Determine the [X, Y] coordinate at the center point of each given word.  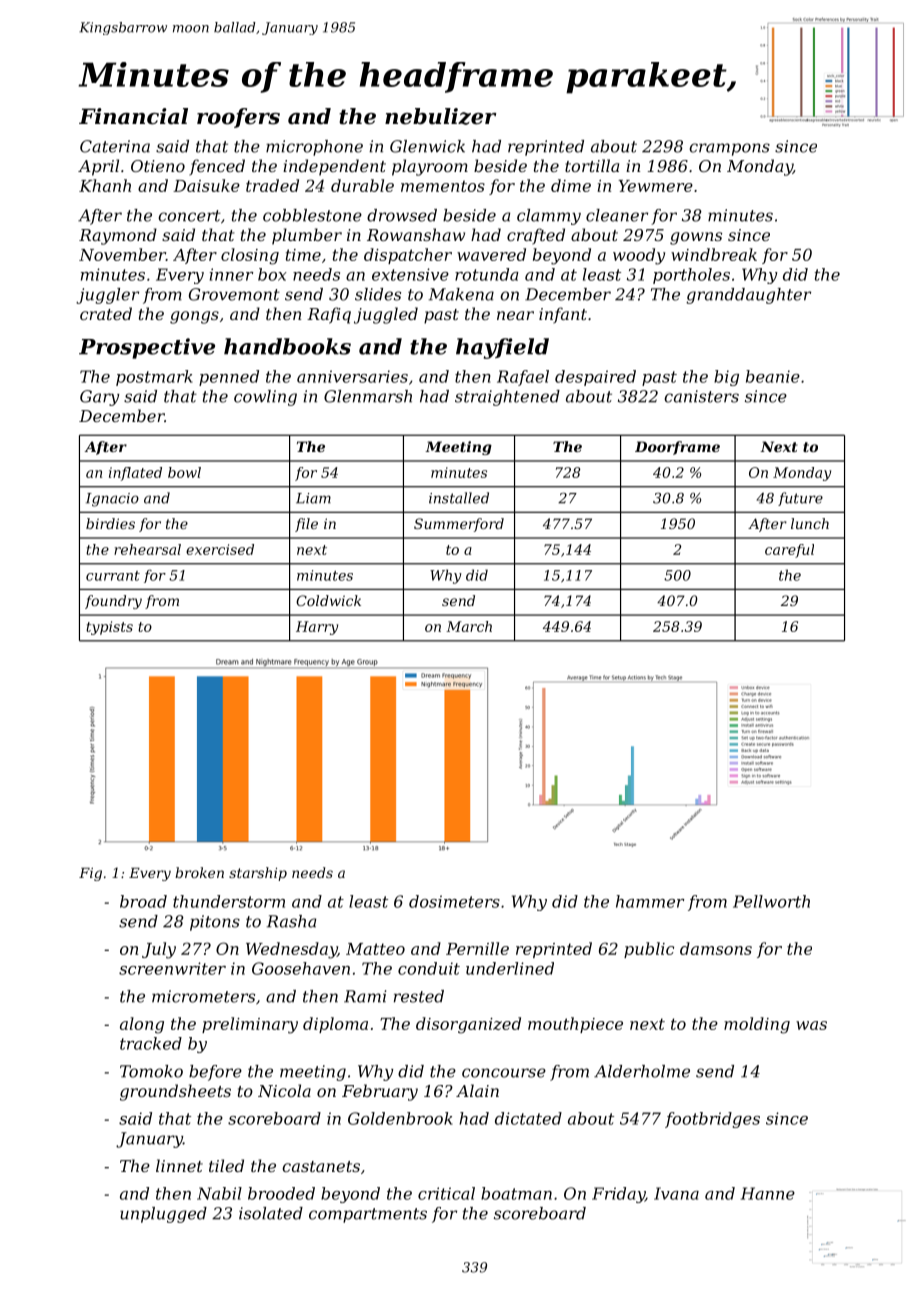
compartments [368, 1215]
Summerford [459, 525]
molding [757, 1025]
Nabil [219, 1193]
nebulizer [440, 116]
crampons [729, 149]
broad [143, 901]
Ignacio [112, 500]
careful [789, 551]
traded [272, 185]
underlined [510, 968]
